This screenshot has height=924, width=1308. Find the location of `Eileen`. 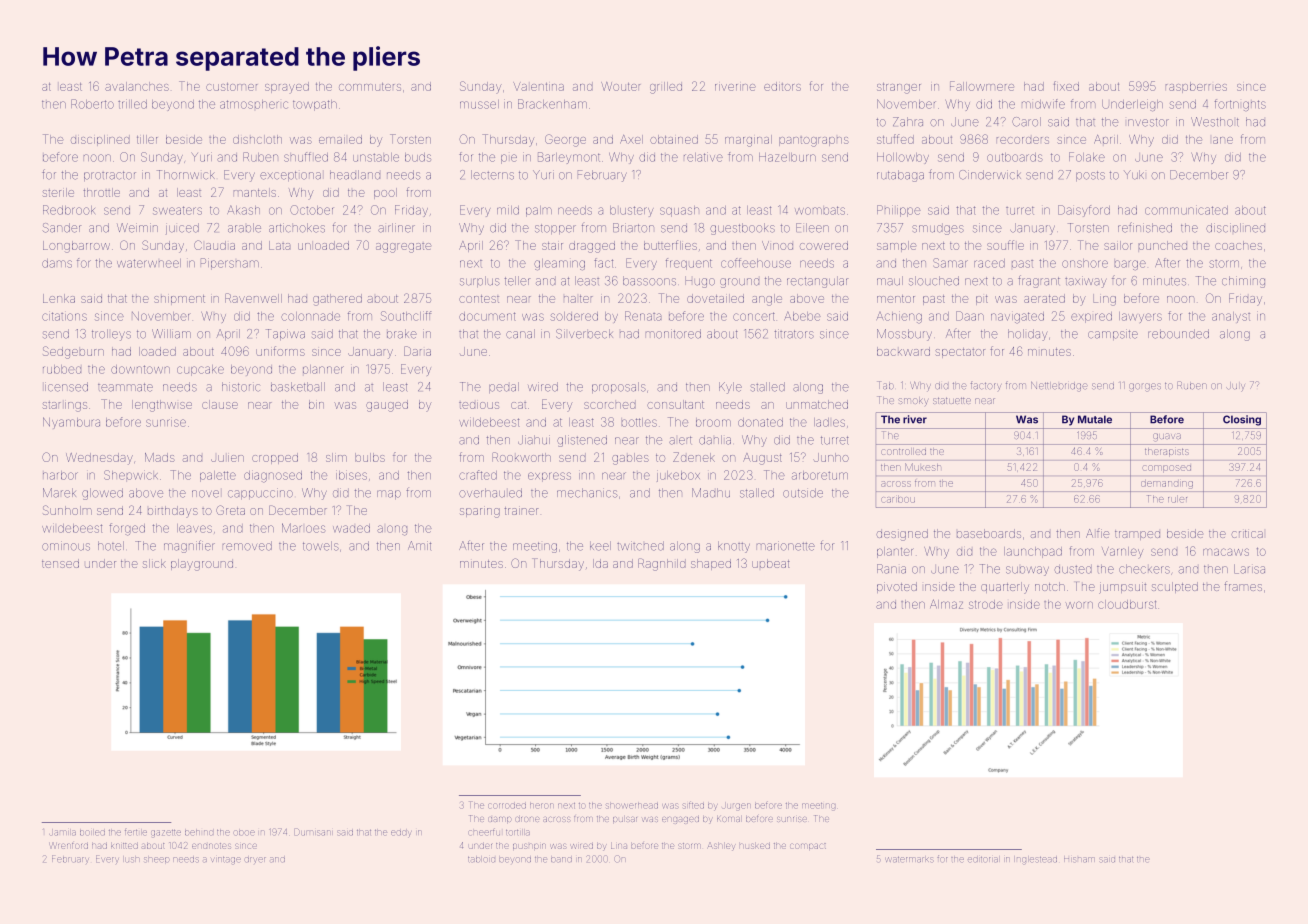

Eileen is located at coordinates (812, 228).
